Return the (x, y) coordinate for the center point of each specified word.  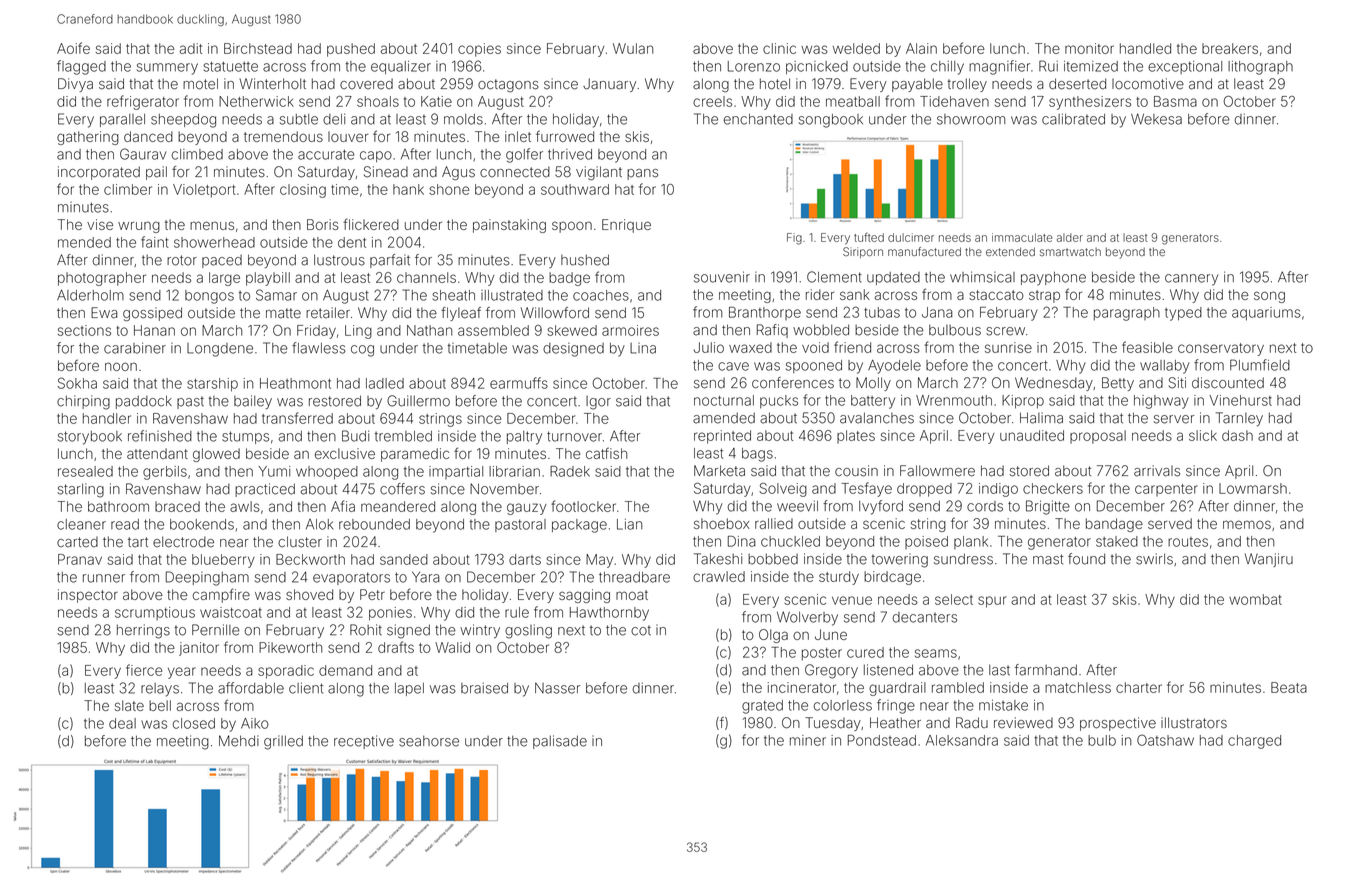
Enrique (626, 226)
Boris (323, 224)
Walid (452, 647)
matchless (1078, 687)
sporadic (286, 672)
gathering (88, 138)
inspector (88, 596)
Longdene (220, 350)
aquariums (1266, 314)
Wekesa (1156, 119)
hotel (775, 84)
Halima (1041, 418)
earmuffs (519, 383)
